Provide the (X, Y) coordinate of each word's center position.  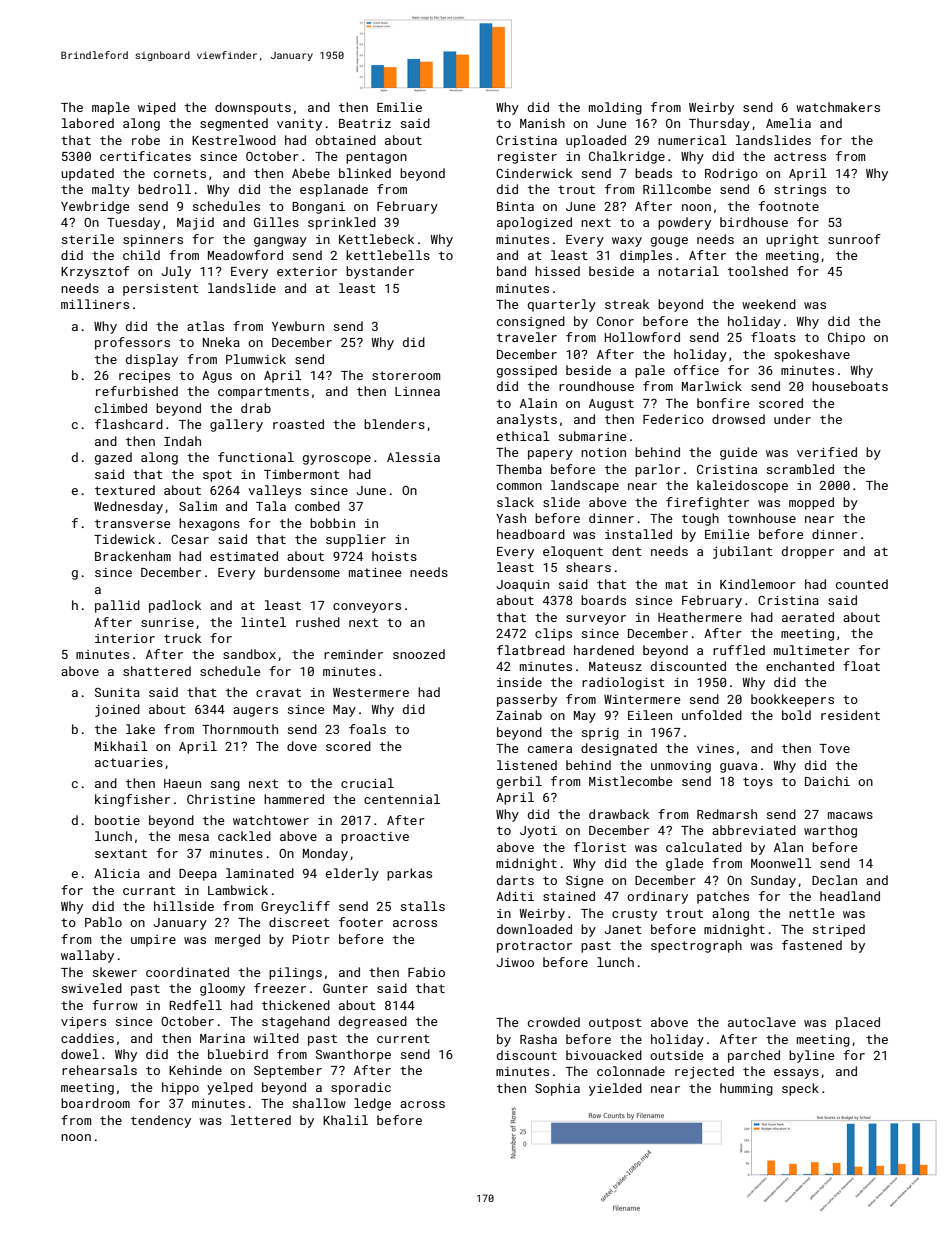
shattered (157, 671)
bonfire (723, 403)
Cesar (190, 539)
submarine (592, 436)
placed (858, 1023)
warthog (830, 831)
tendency (161, 1121)
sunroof (854, 239)
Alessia (413, 457)
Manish (542, 123)
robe (146, 140)
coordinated (187, 972)
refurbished (137, 391)
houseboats (850, 386)
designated (619, 749)
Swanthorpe (353, 1055)
